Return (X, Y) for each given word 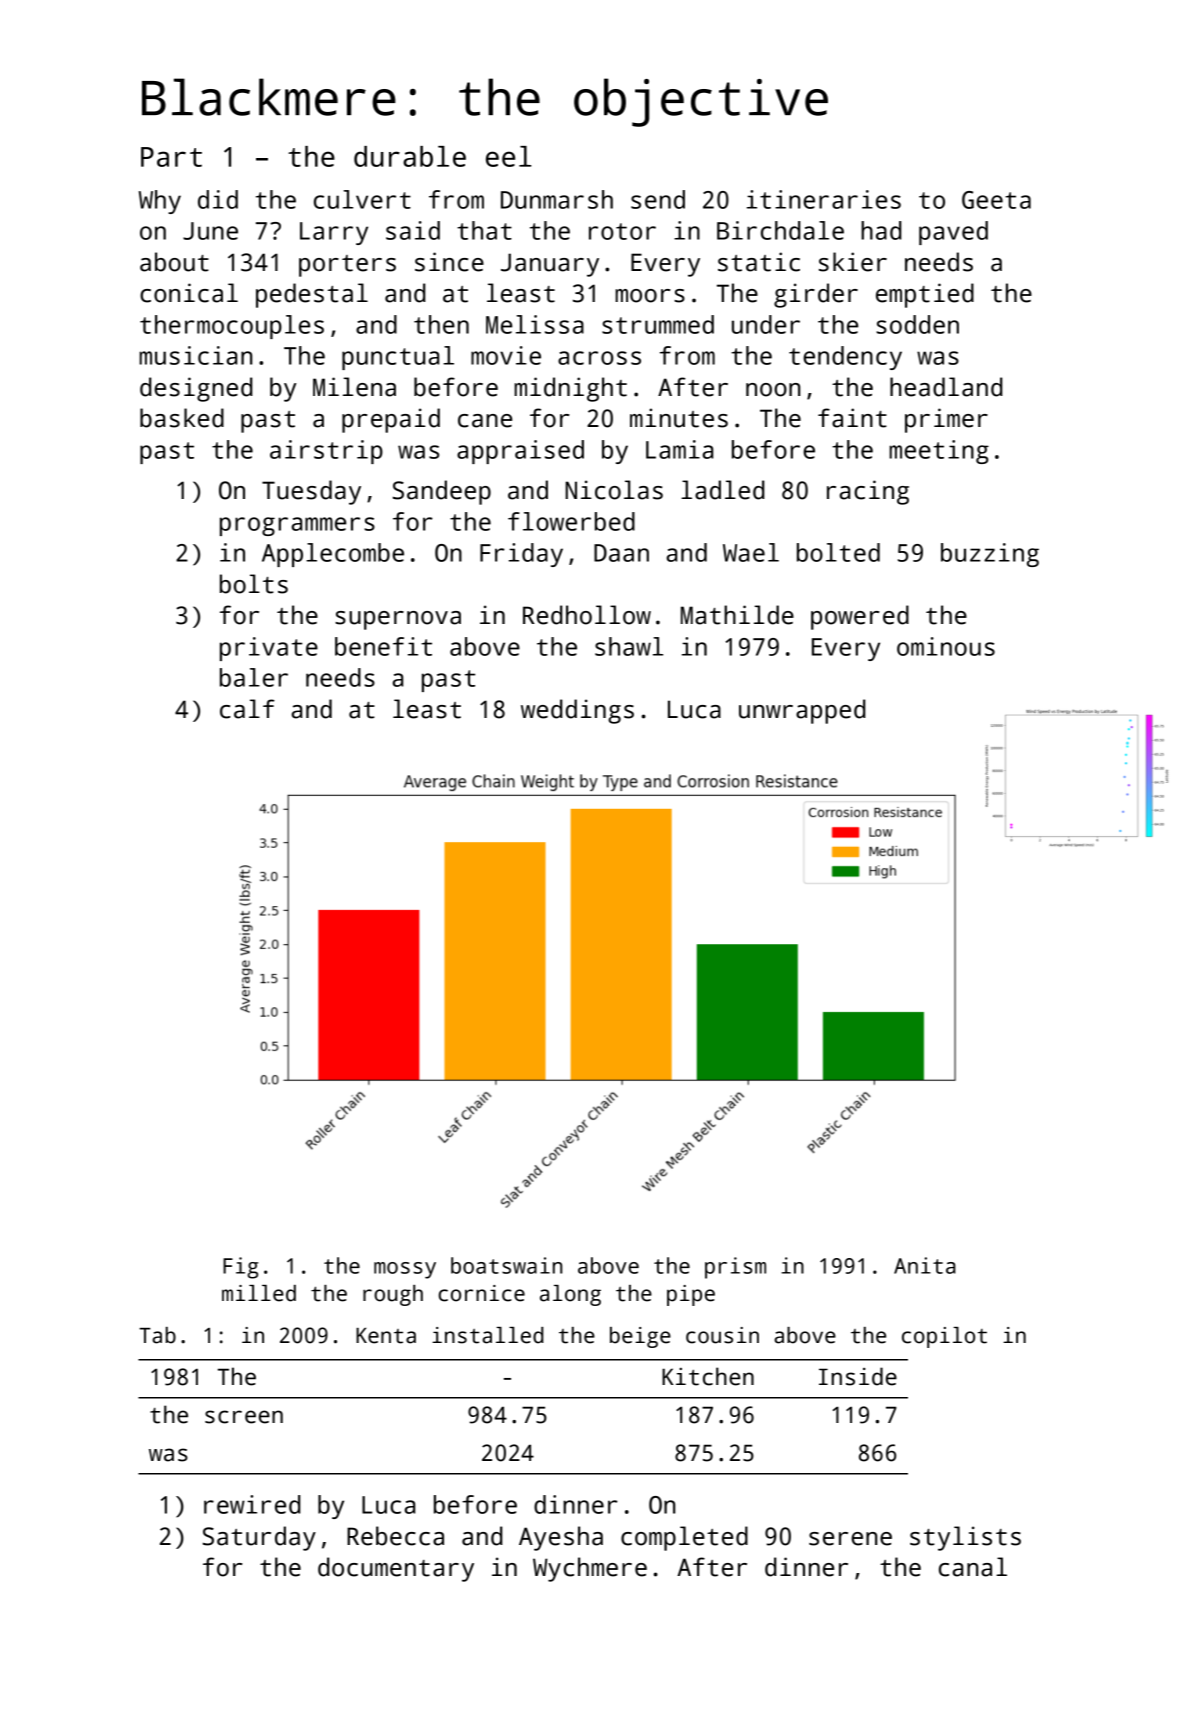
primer (946, 420)
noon (773, 390)
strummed (658, 324)
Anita (925, 1265)
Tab (157, 1335)
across (599, 358)
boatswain (506, 1265)
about (174, 262)
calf (247, 709)
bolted (838, 552)
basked (182, 418)
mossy (405, 1270)
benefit (383, 646)
